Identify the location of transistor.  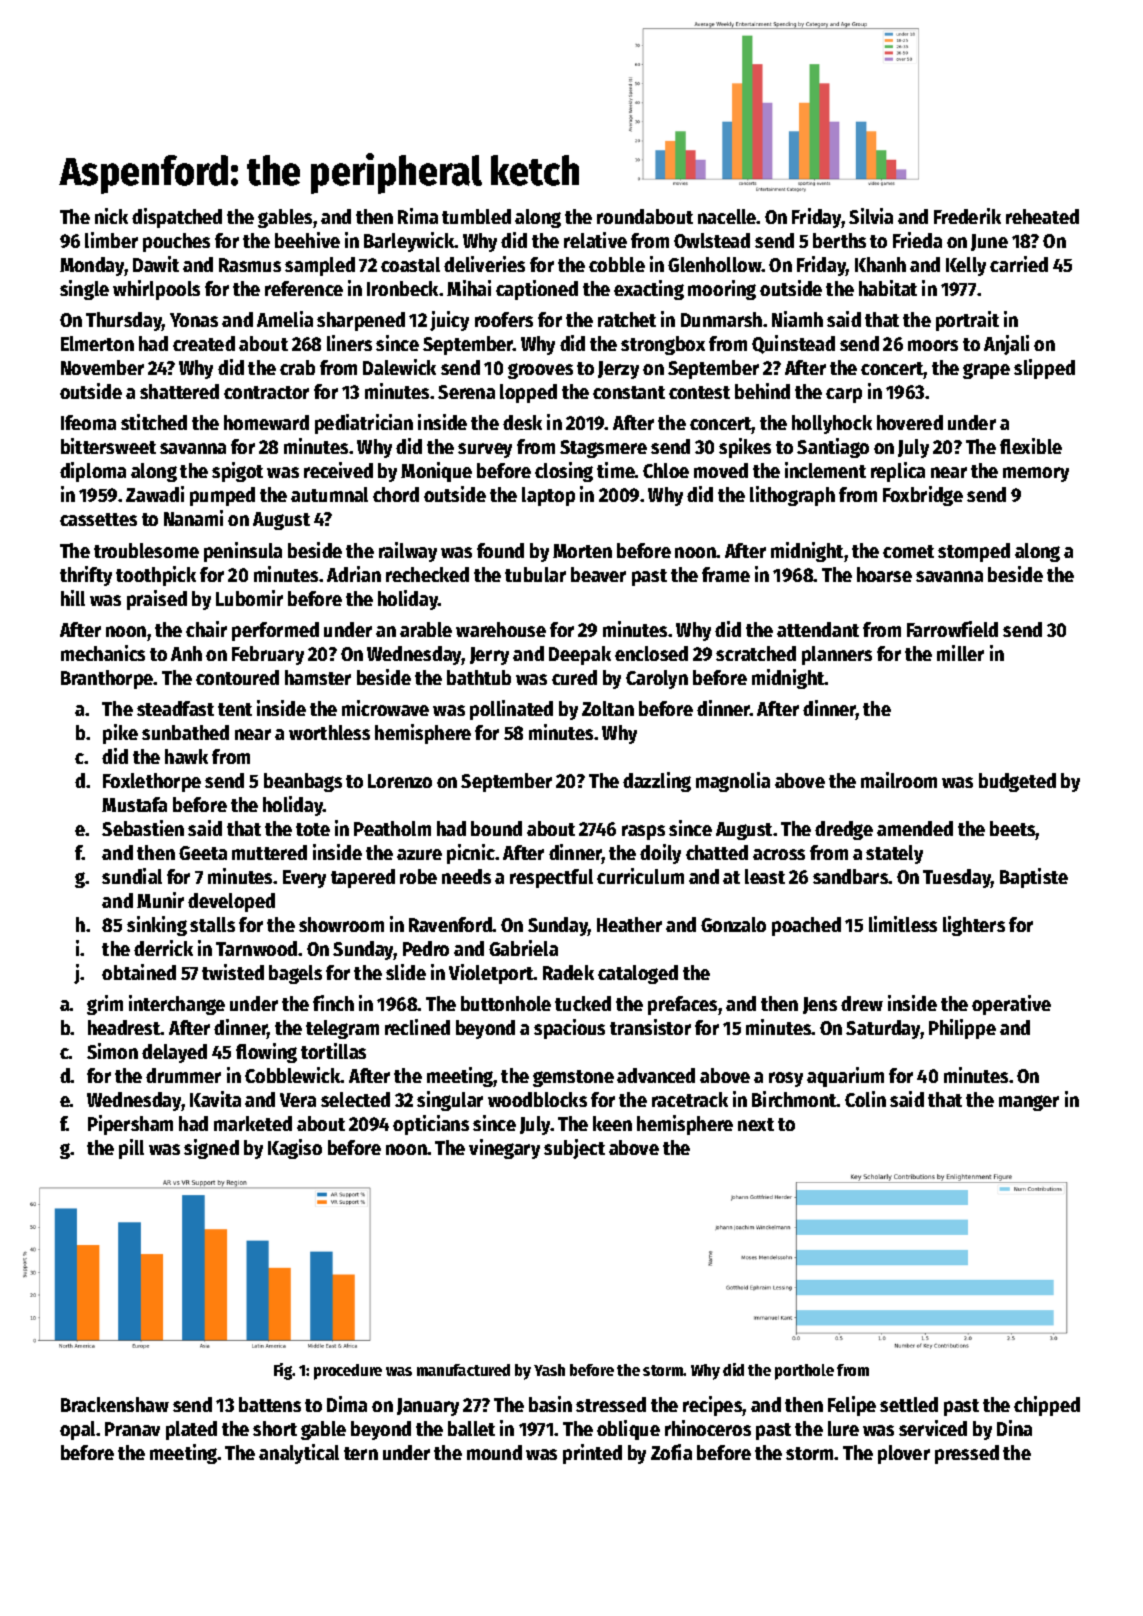
(650, 1027).
